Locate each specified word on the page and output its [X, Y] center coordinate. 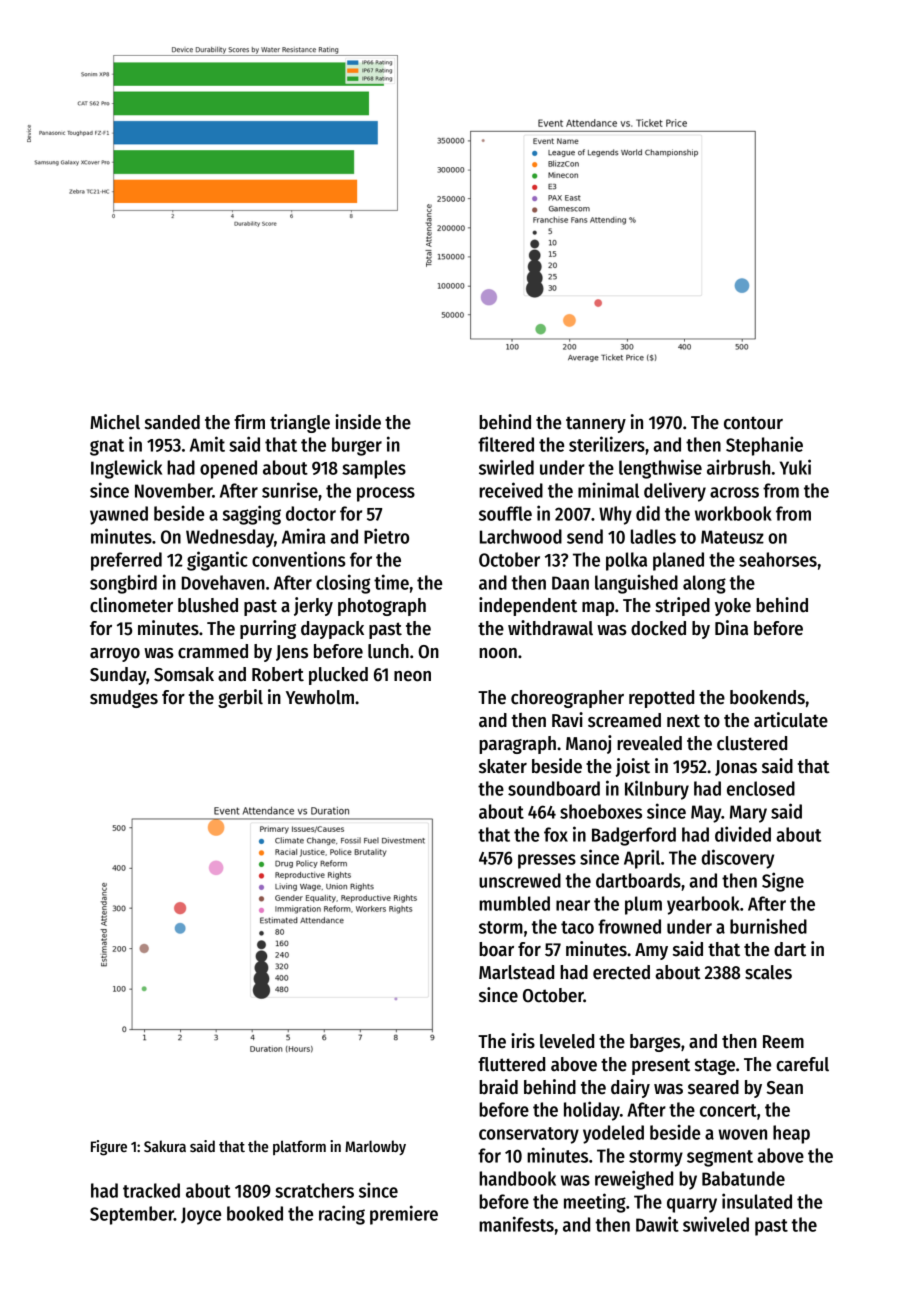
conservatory [529, 1135]
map [598, 609]
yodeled [613, 1134]
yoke [733, 607]
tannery [596, 424]
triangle [300, 423]
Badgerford [634, 836]
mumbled [514, 903]
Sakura [165, 1146]
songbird [123, 584]
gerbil [240, 698]
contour [753, 423]
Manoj [589, 744]
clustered [752, 743]
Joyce [201, 1216]
